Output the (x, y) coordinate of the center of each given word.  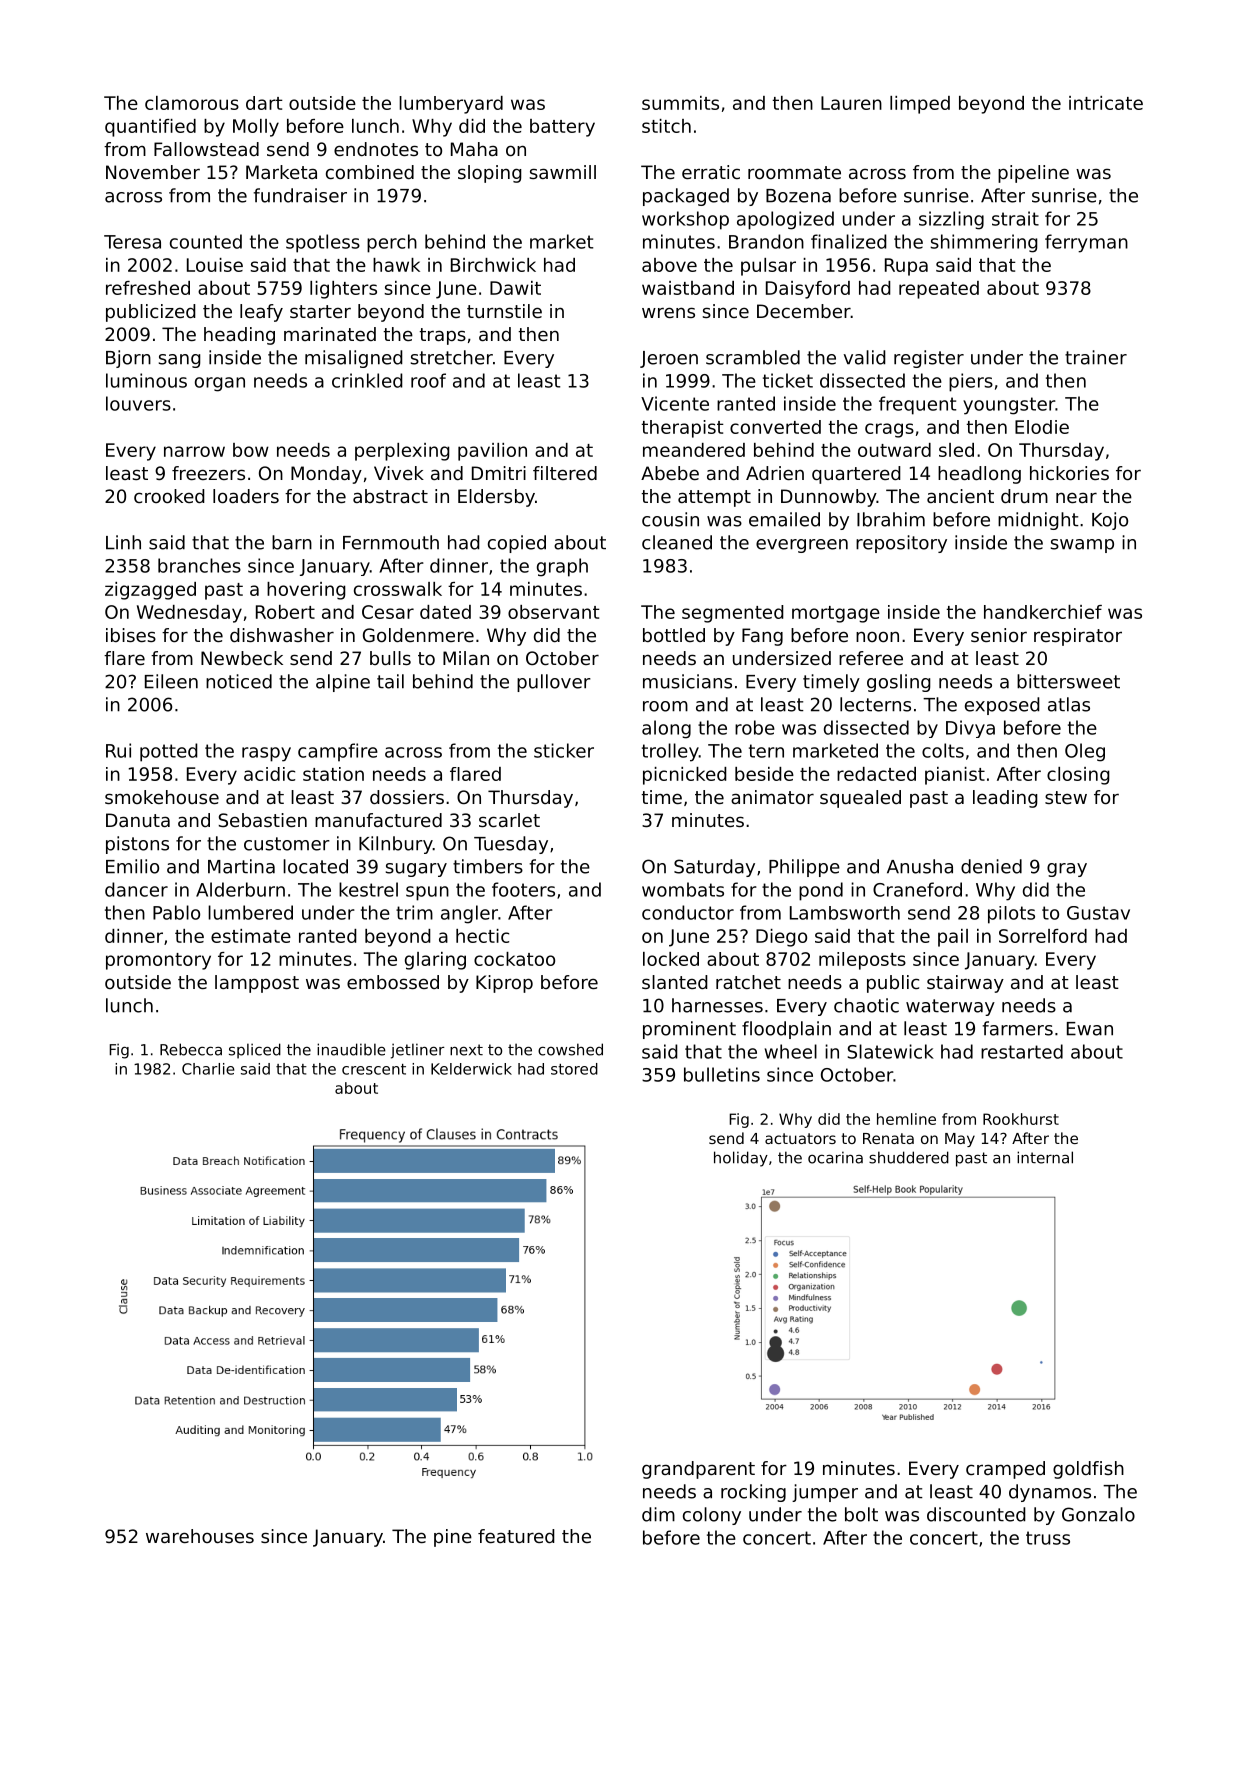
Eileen (171, 681)
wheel (791, 1051)
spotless (323, 243)
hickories (1069, 473)
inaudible (351, 1049)
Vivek (399, 473)
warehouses (200, 1536)
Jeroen (669, 359)
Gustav (1098, 913)
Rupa (906, 267)
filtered (565, 473)
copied (517, 544)
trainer (1096, 357)
